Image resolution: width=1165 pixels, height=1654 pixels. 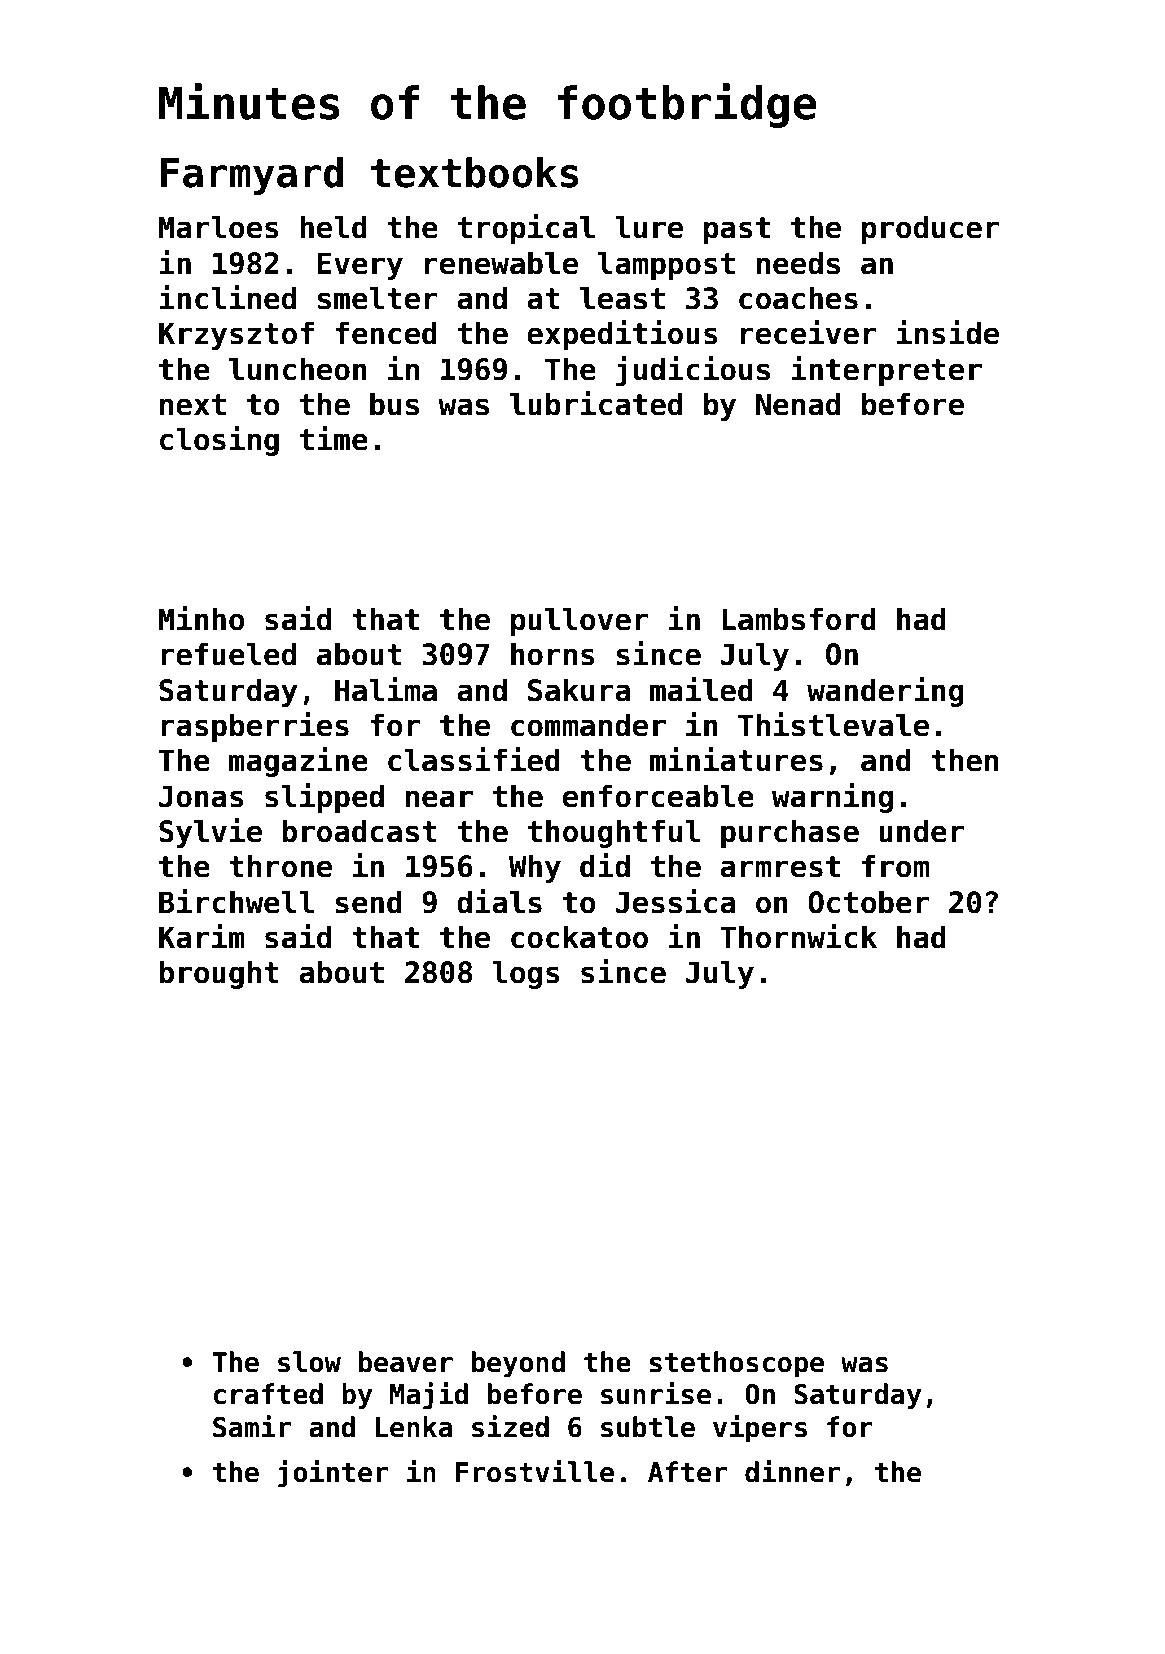 What do you see at coordinates (474, 172) in the screenshot?
I see `textbooks` at bounding box center [474, 172].
